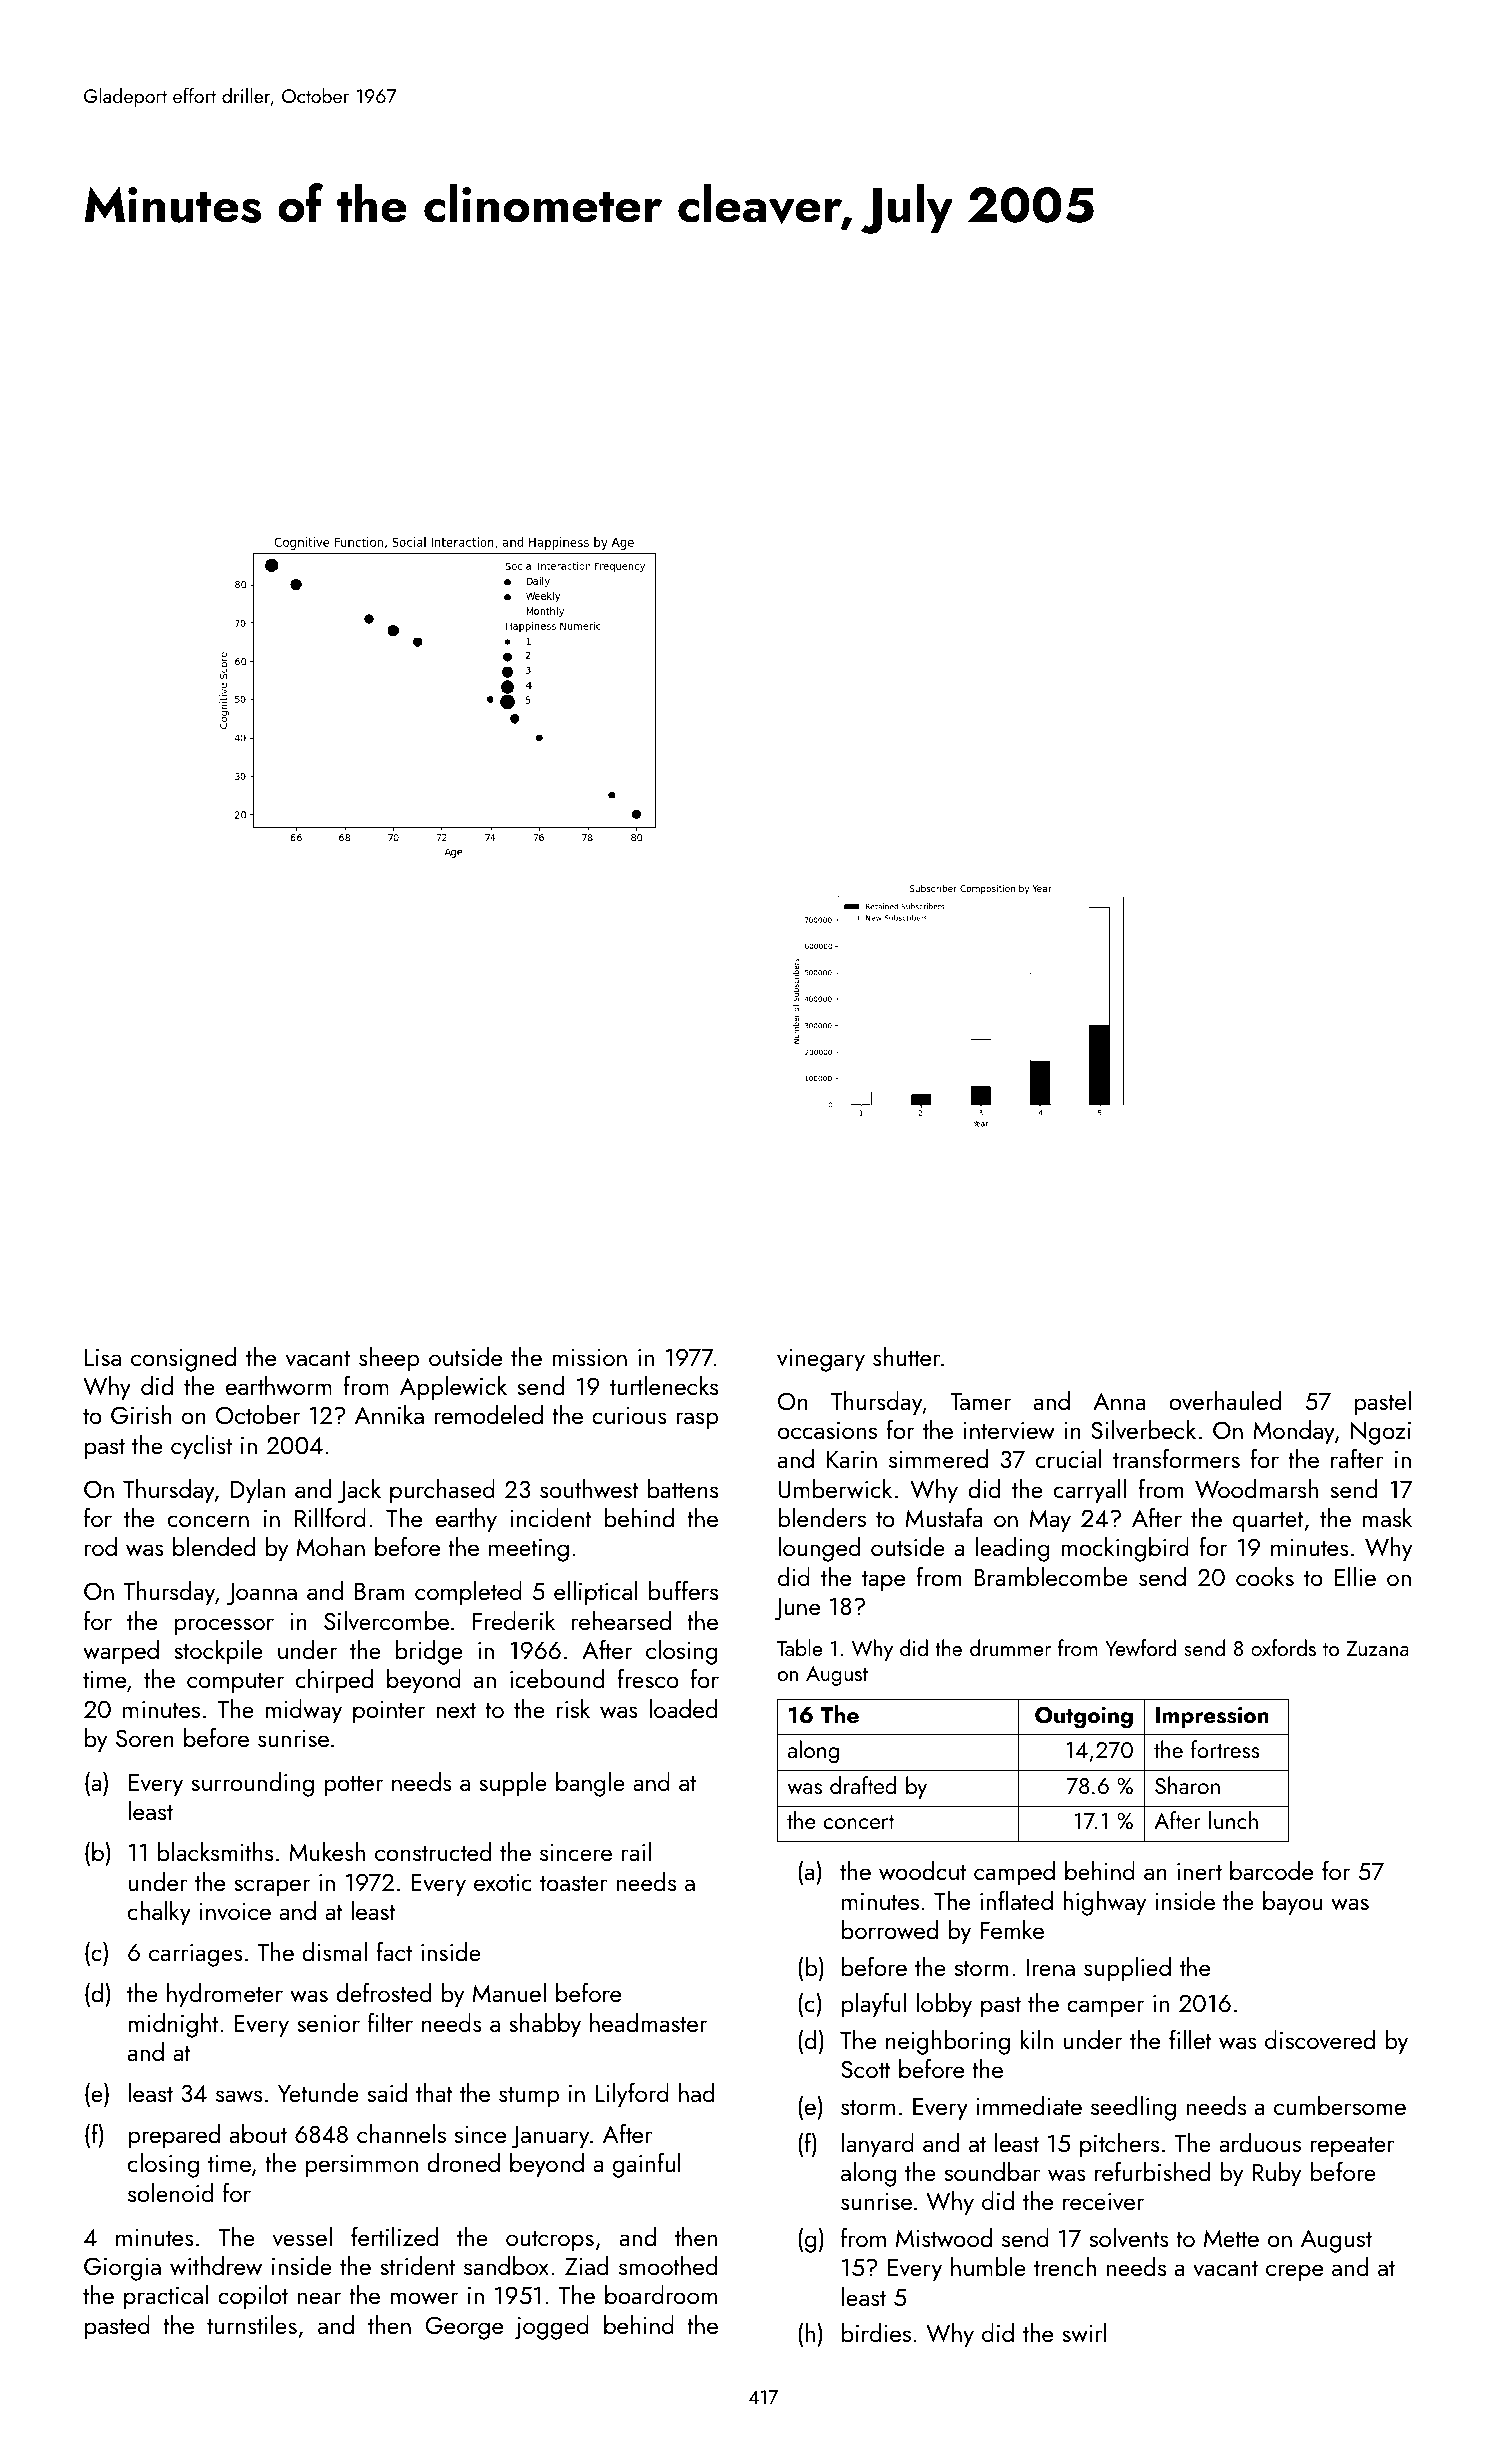 The height and width of the screenshot is (2464, 1496). I want to click on fortress, so click(1225, 1749).
